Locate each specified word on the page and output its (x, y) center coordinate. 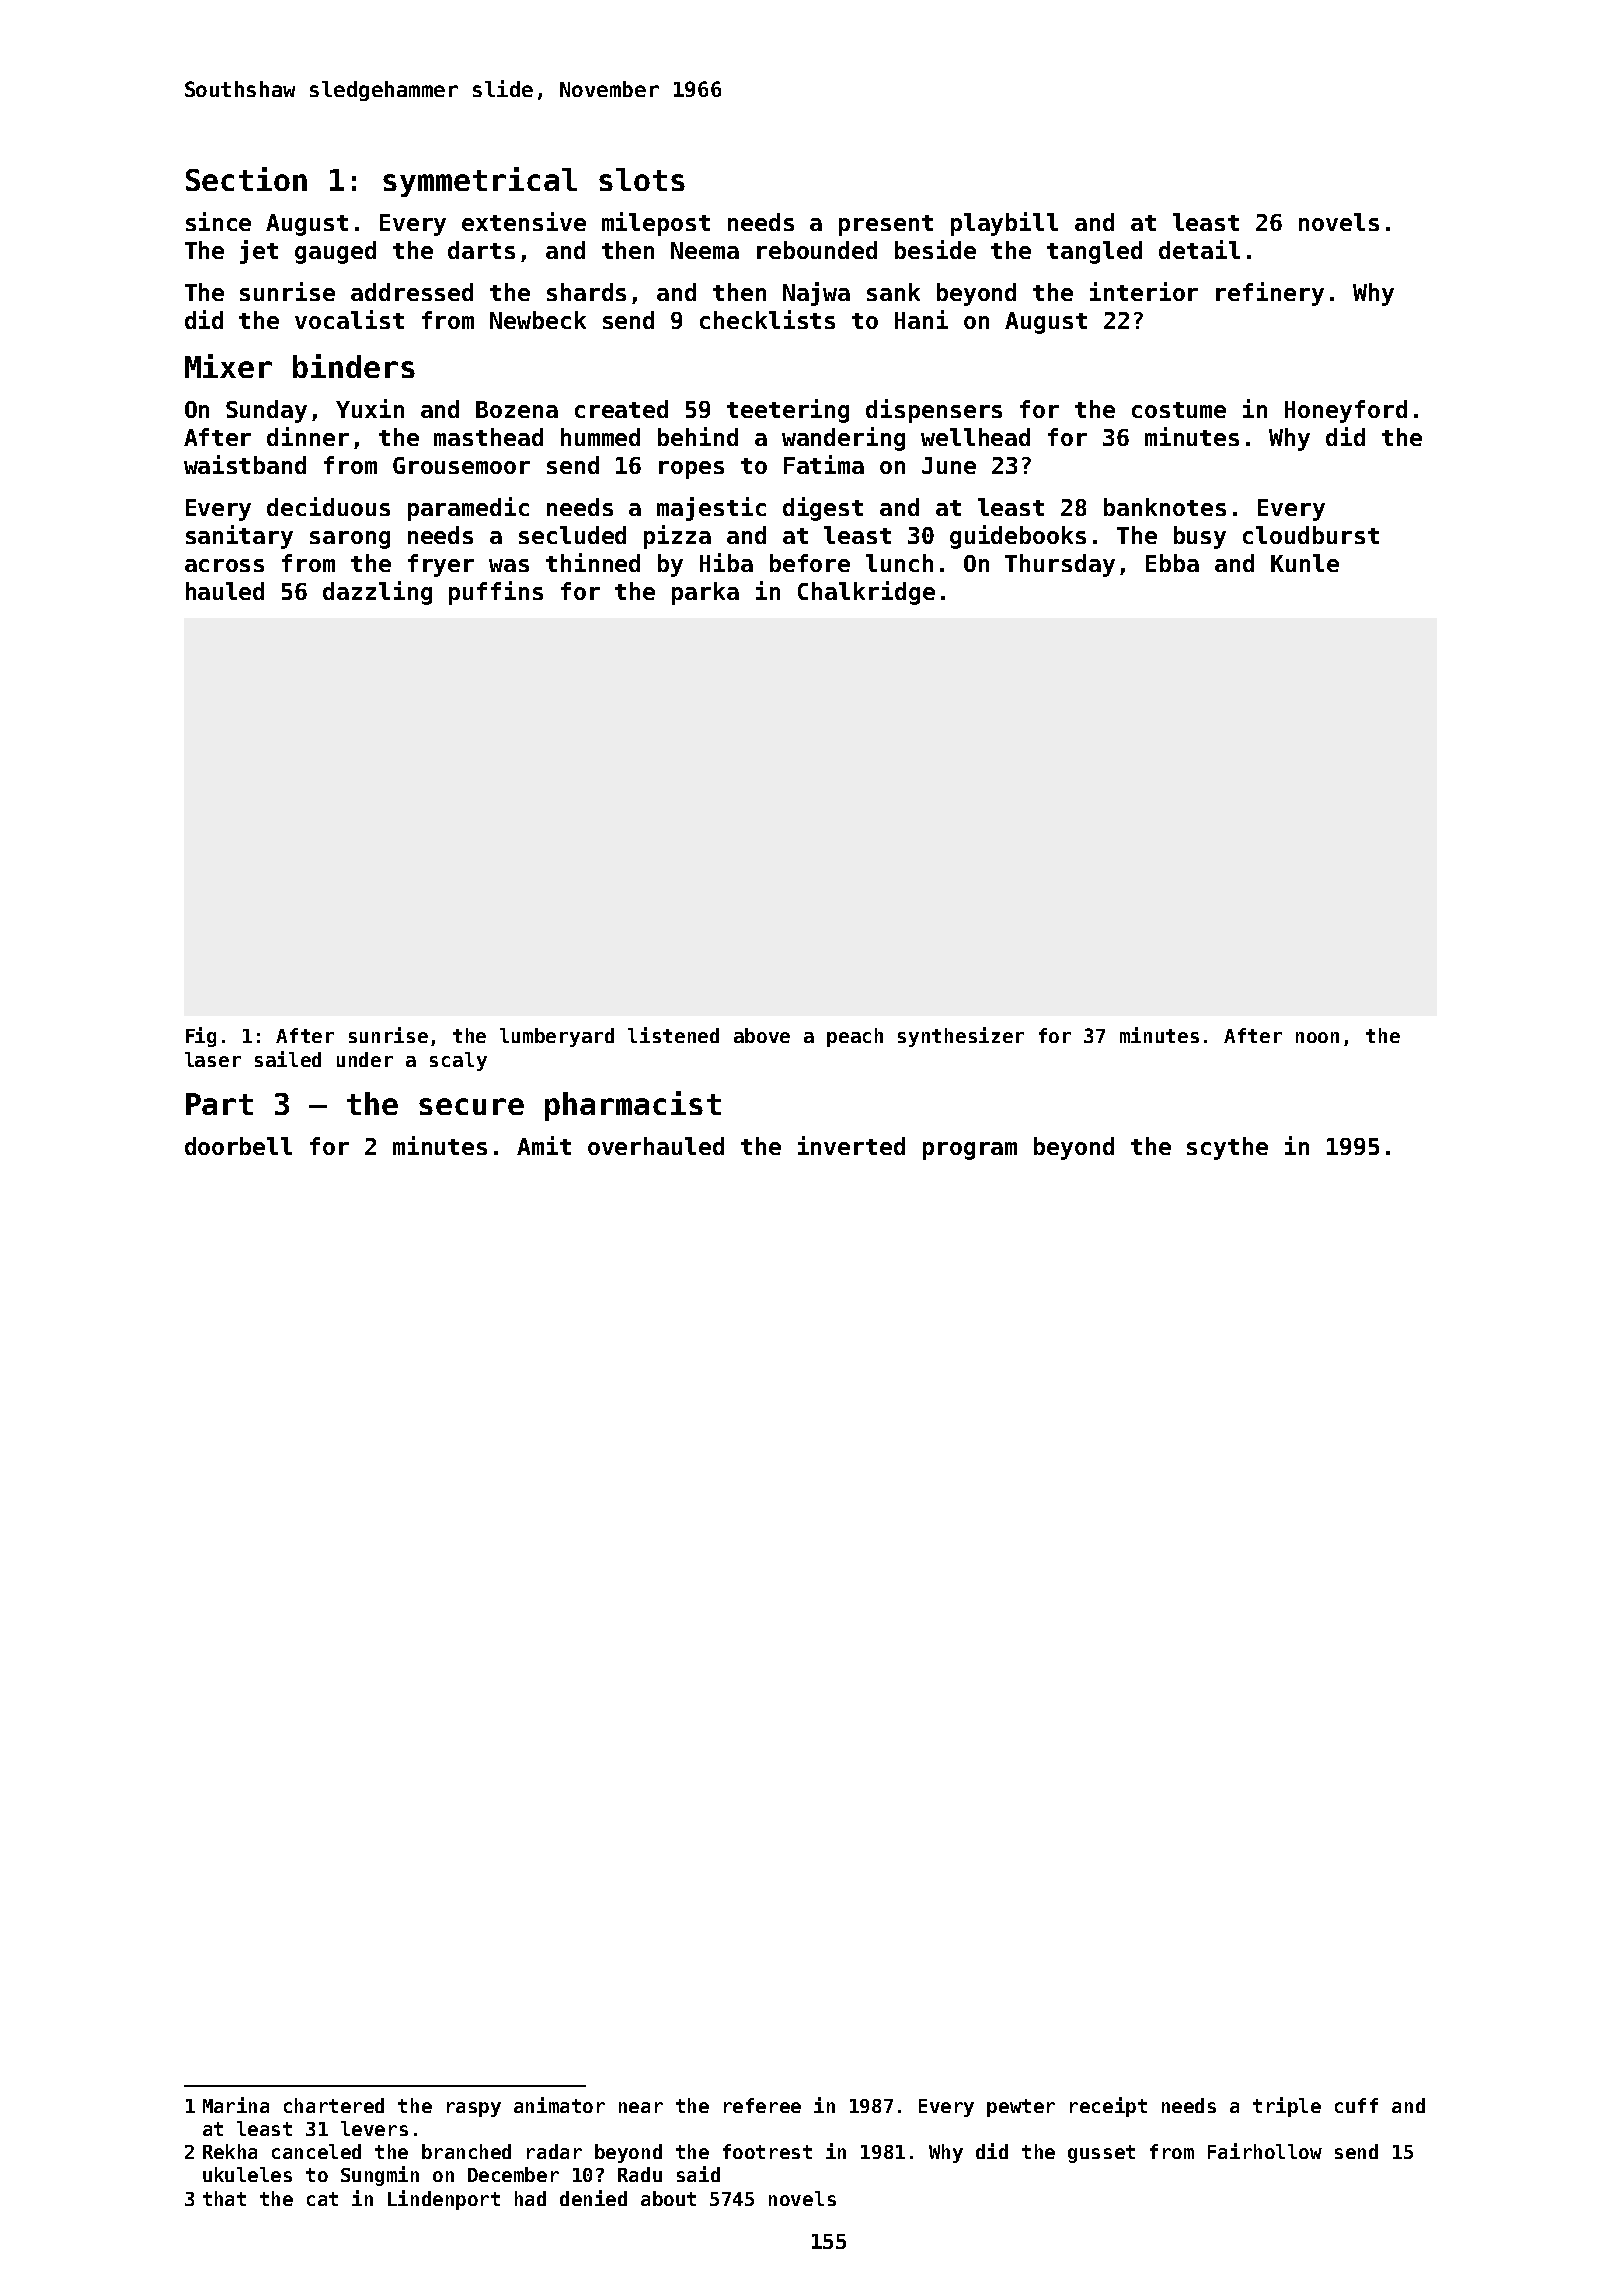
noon (1317, 1037)
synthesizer (961, 1037)
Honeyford (1346, 411)
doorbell (238, 1146)
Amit (544, 1145)
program (970, 1151)
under (365, 1059)
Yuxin (370, 408)
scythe (1227, 1148)
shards (586, 292)
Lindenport (444, 2200)
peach (855, 1037)
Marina (236, 2105)
